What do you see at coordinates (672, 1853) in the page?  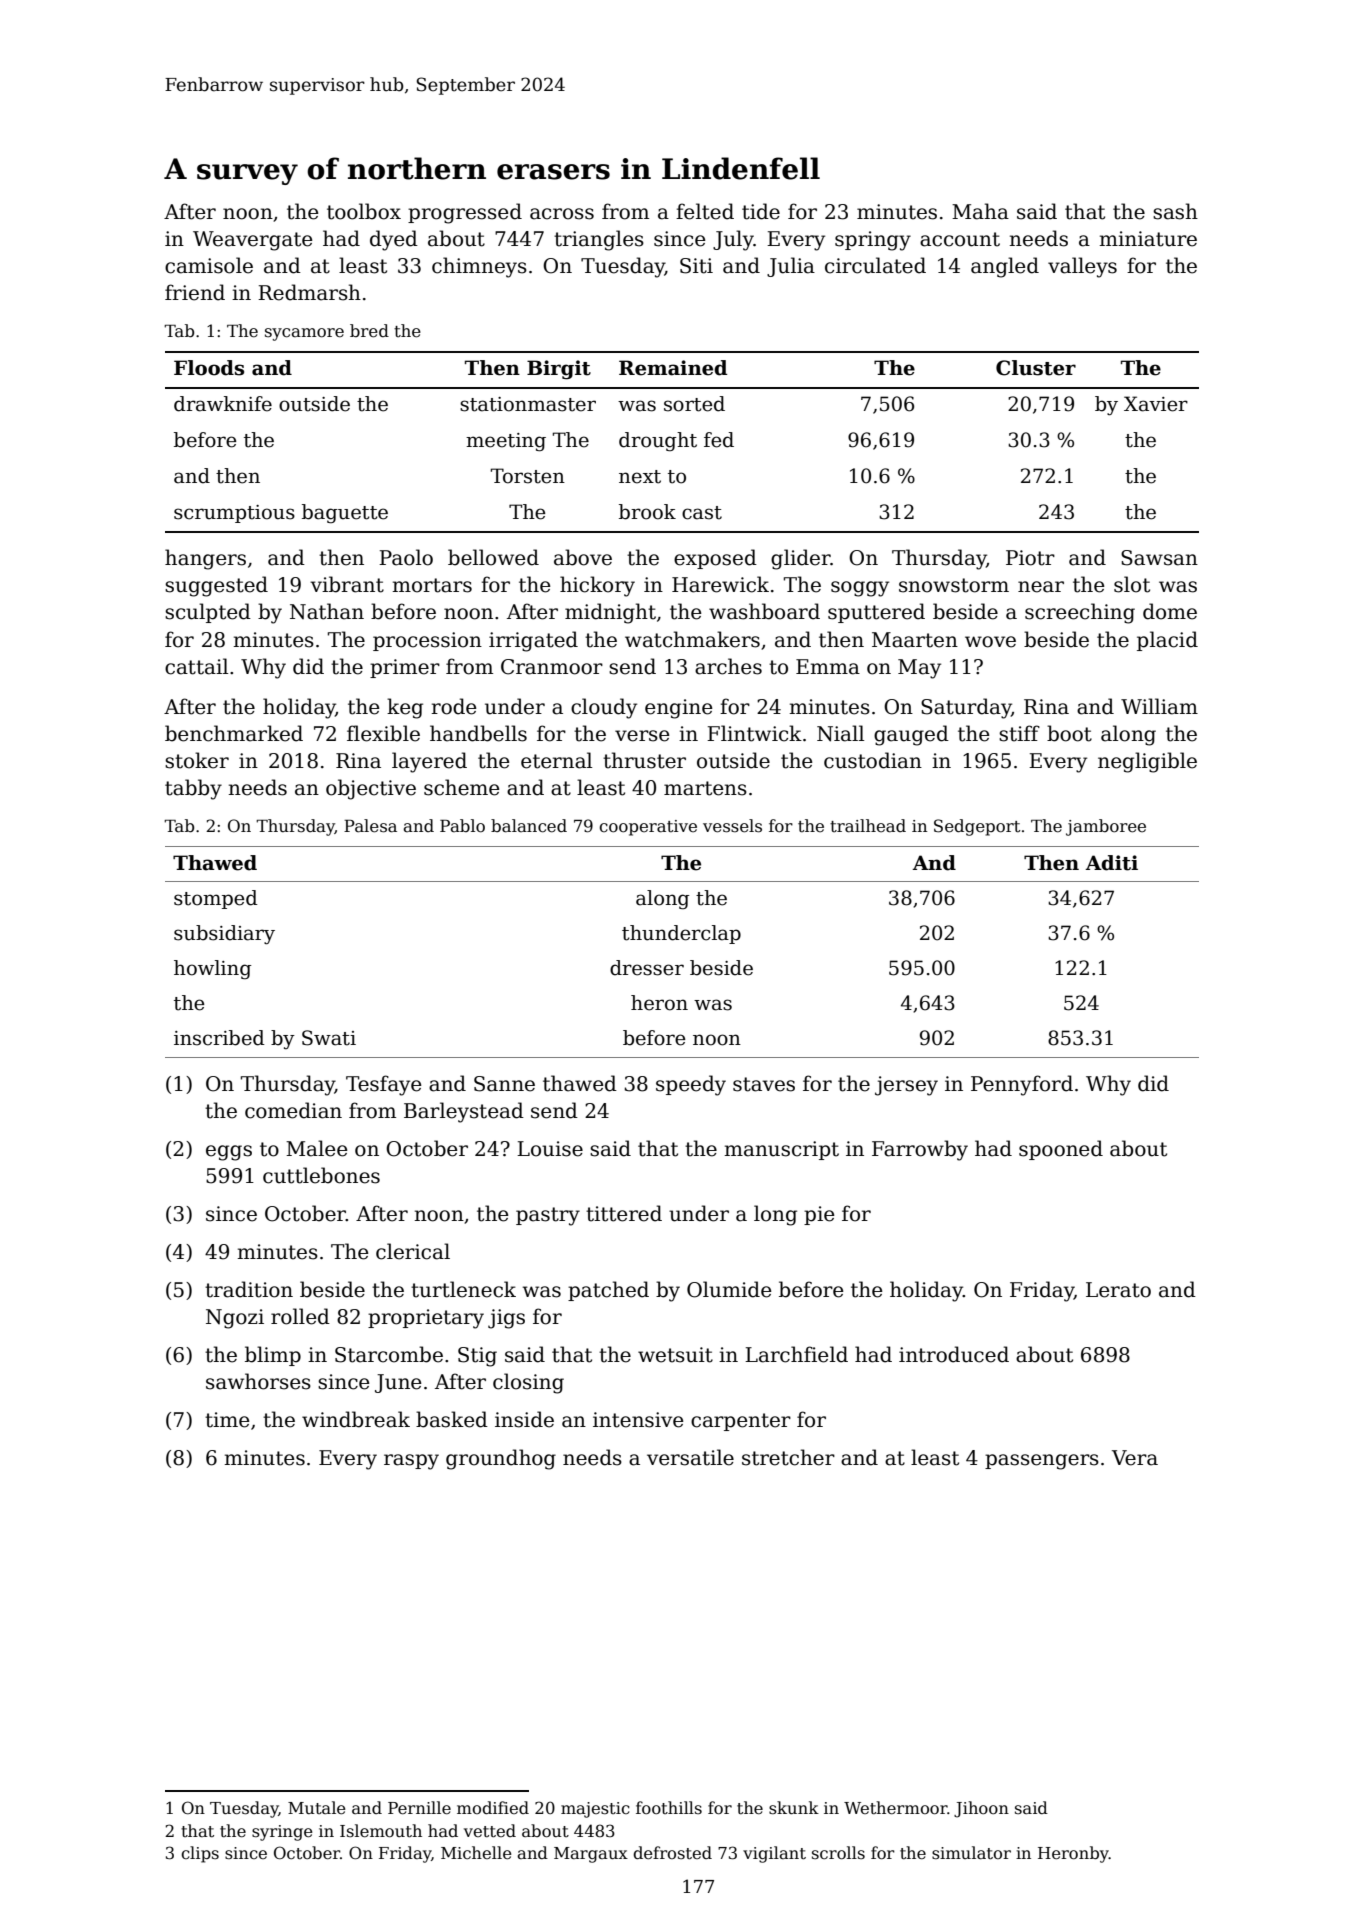 I see `defrosted` at bounding box center [672, 1853].
